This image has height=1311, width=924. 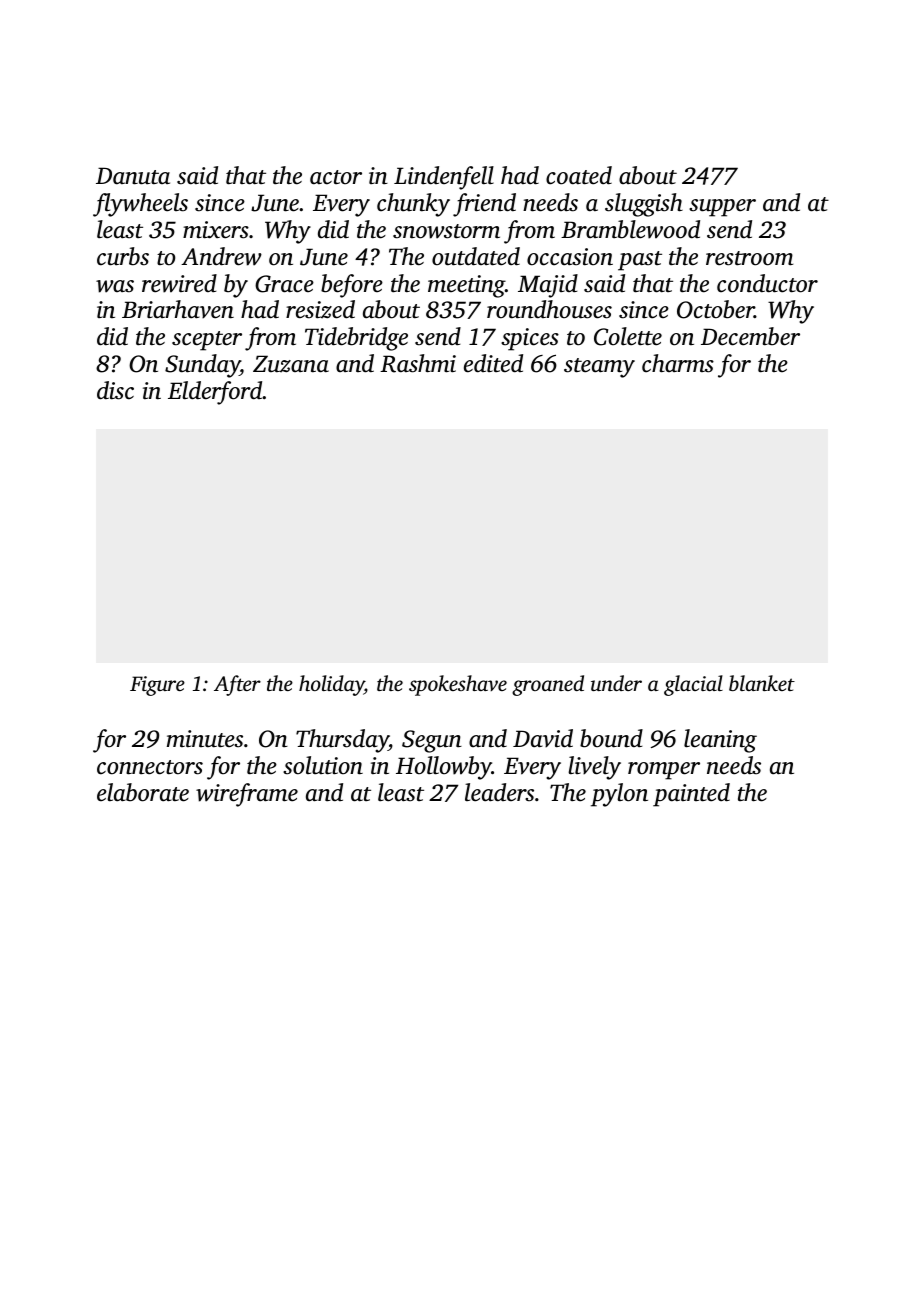 What do you see at coordinates (640, 261) in the image?
I see `past` at bounding box center [640, 261].
